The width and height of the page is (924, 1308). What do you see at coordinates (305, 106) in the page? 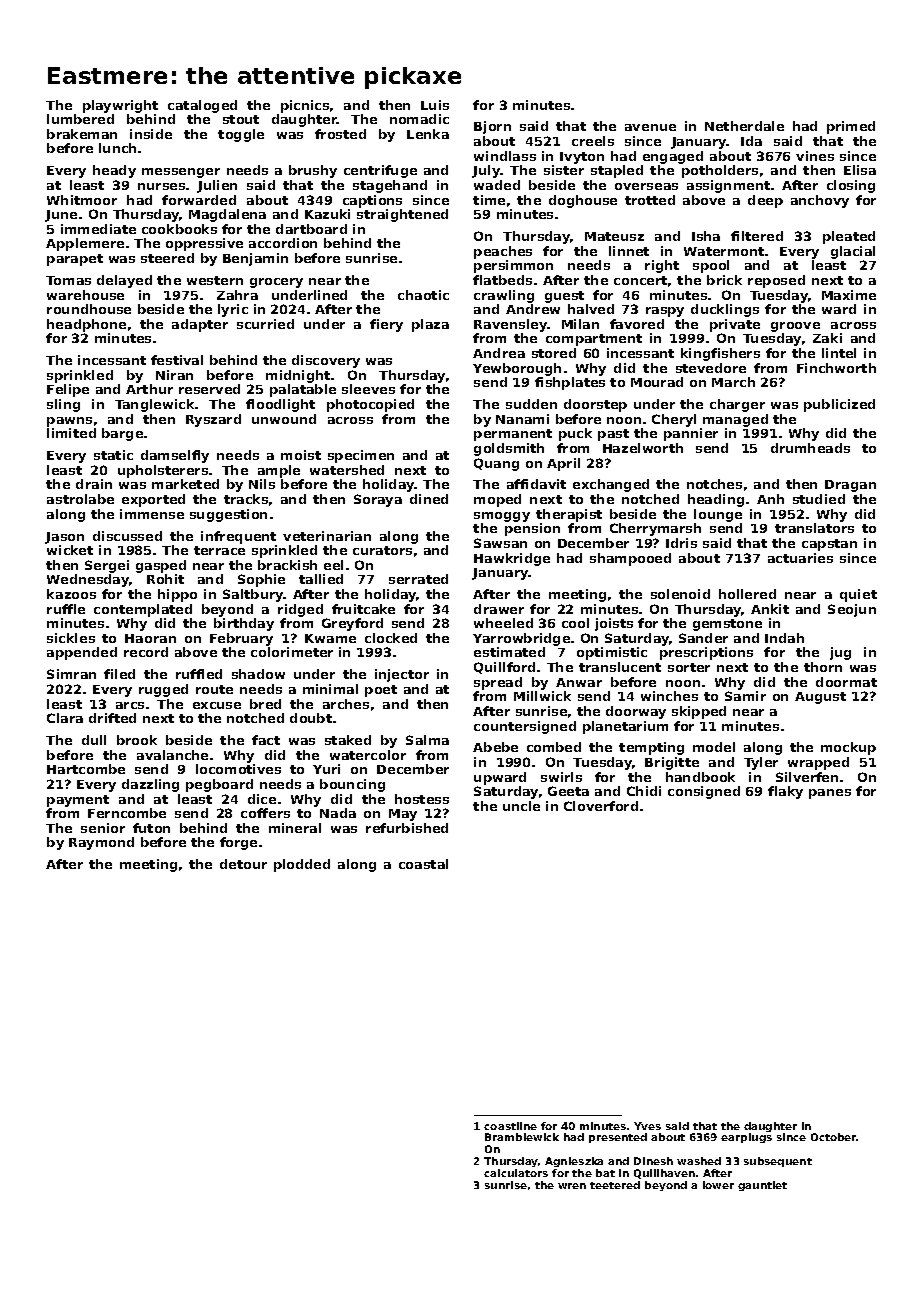
I see `picnics` at bounding box center [305, 106].
